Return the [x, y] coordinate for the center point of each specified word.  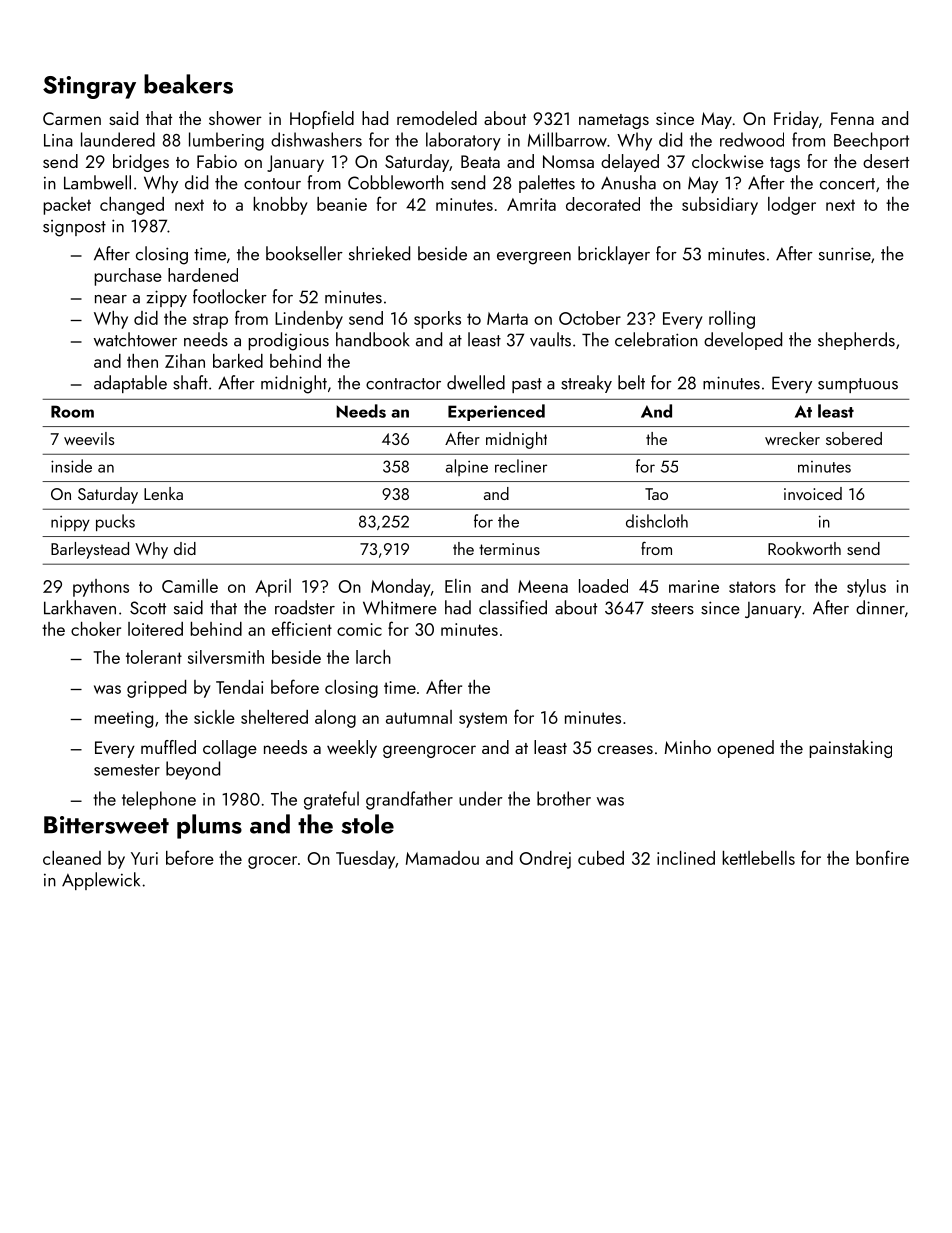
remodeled [437, 118]
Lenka [163, 493]
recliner [521, 466]
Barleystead [90, 550]
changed [132, 206]
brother [564, 798]
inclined [686, 858]
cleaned [72, 858]
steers [672, 609]
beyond [193, 770]
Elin [458, 586]
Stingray [89, 87]
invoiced [813, 493]
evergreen [534, 258]
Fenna [852, 118]
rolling [732, 320]
